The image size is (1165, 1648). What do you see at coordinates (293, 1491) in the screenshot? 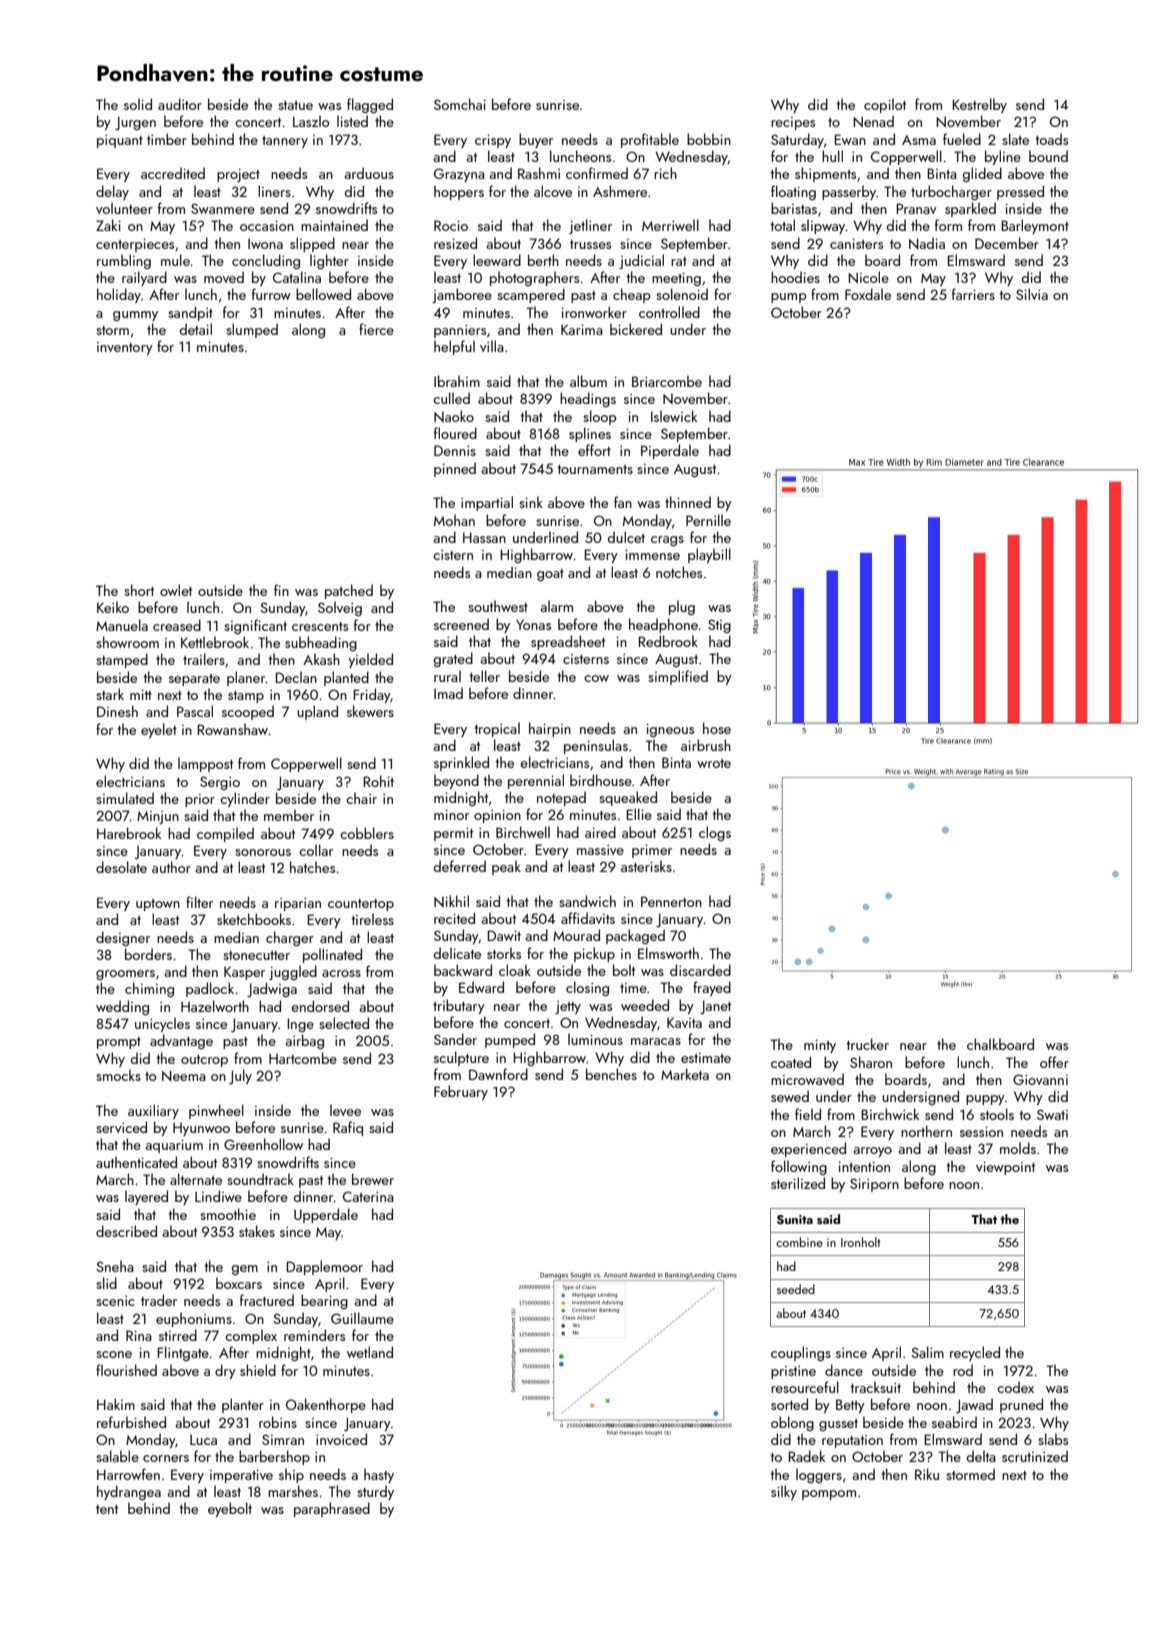
I see `marshes` at bounding box center [293, 1491].
